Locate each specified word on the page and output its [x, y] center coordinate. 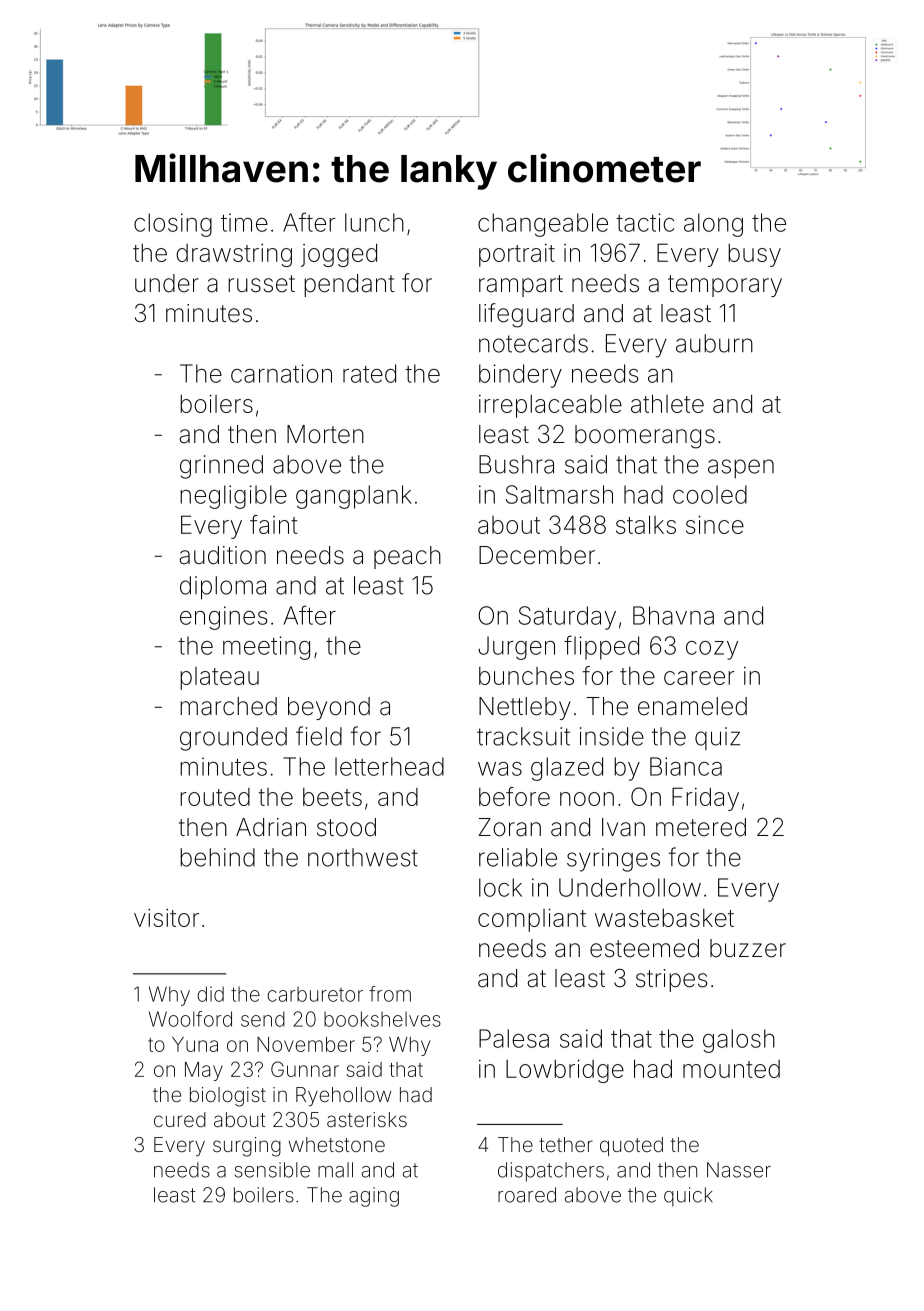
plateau [219, 678]
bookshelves [382, 1019]
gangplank [353, 497]
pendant [349, 285]
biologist [228, 1097]
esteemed [644, 948]
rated [369, 373]
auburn [714, 343]
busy [754, 255]
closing [173, 225]
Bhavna [673, 615]
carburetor [315, 994]
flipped [601, 647]
